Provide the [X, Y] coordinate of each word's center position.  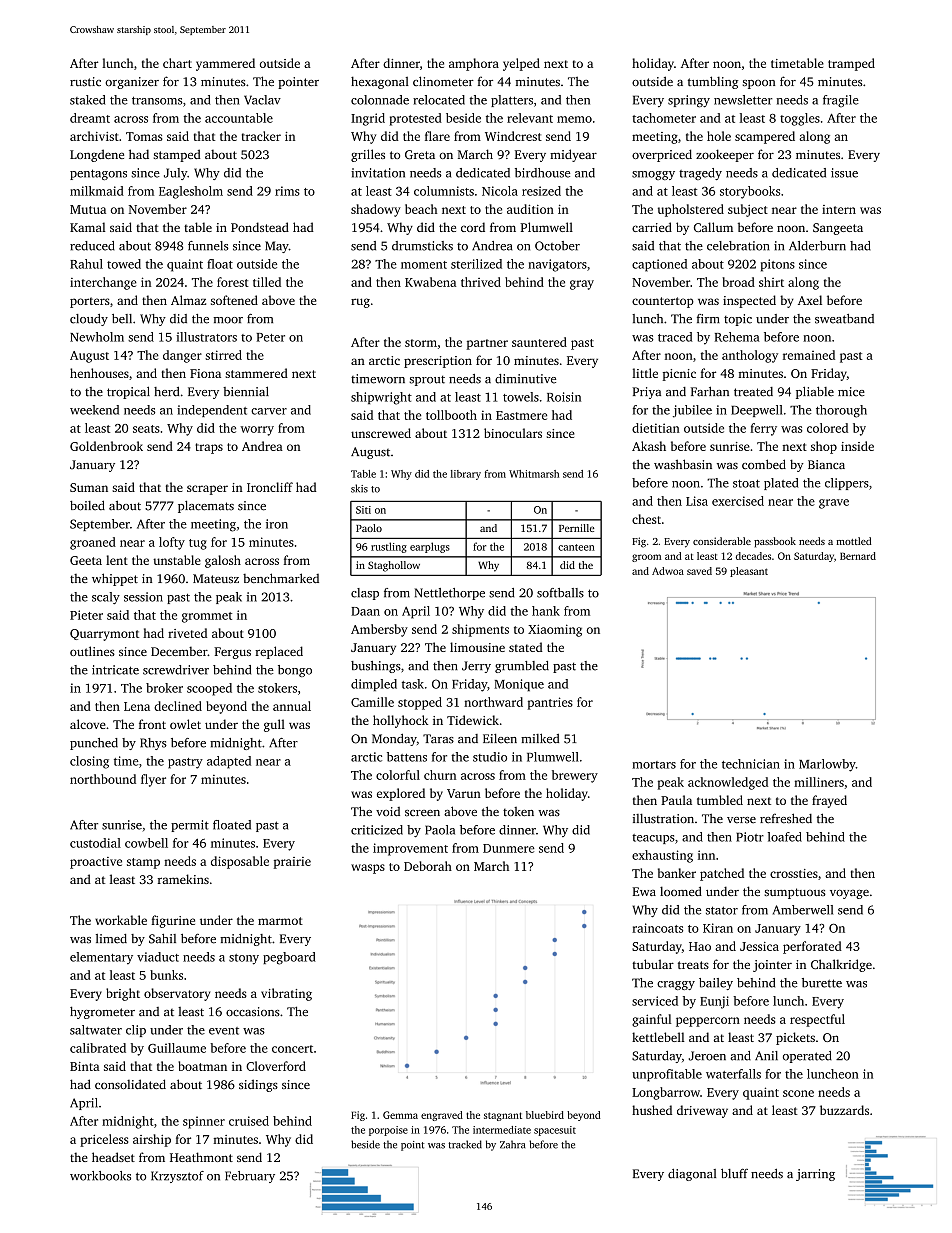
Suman [89, 487]
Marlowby [827, 765]
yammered [225, 64]
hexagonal [380, 82]
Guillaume [177, 1048]
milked [540, 738]
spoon [759, 84]
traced [675, 337]
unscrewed [381, 433]
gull [274, 725]
